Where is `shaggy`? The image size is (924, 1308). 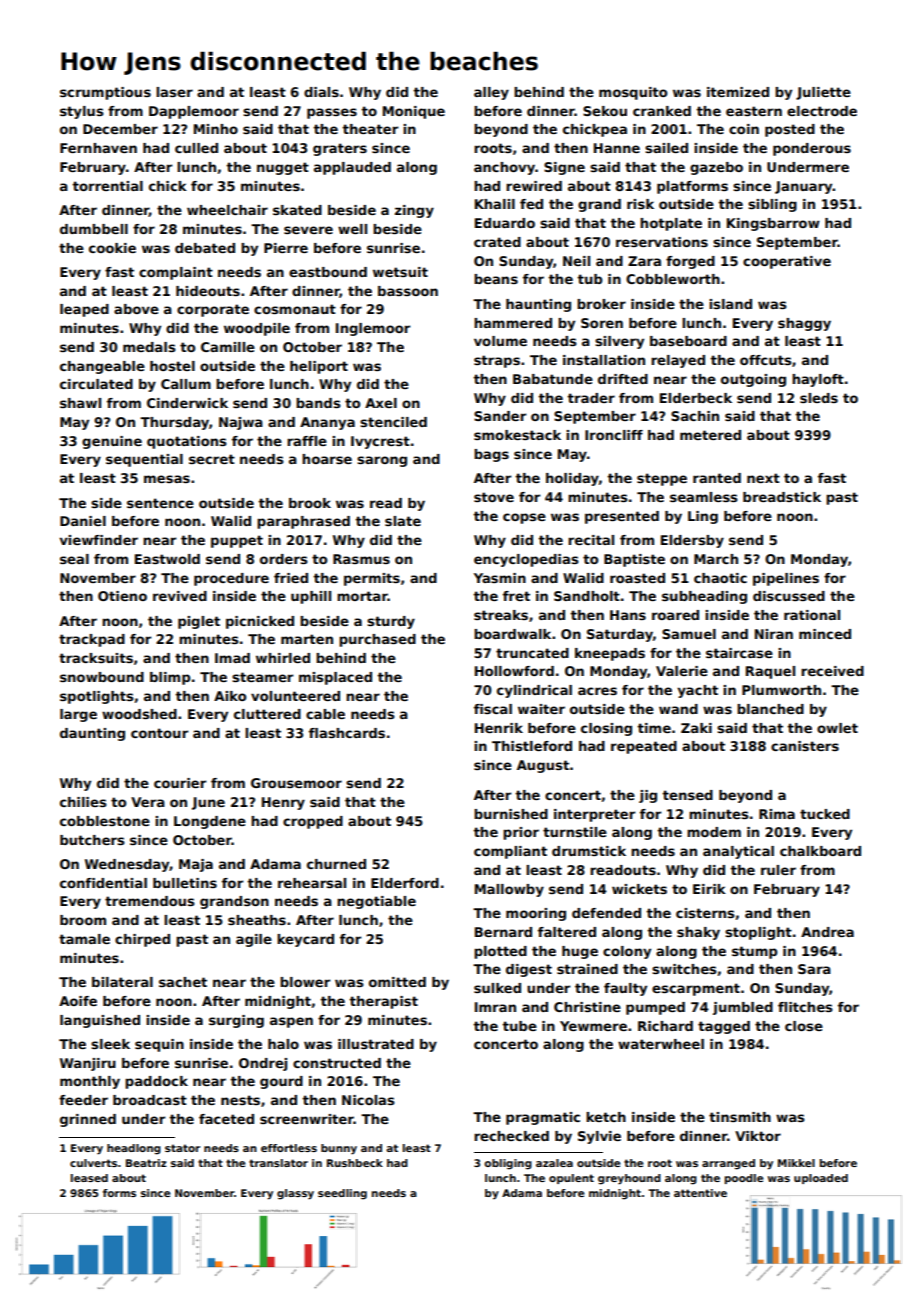
shaggy is located at coordinates (804, 324).
